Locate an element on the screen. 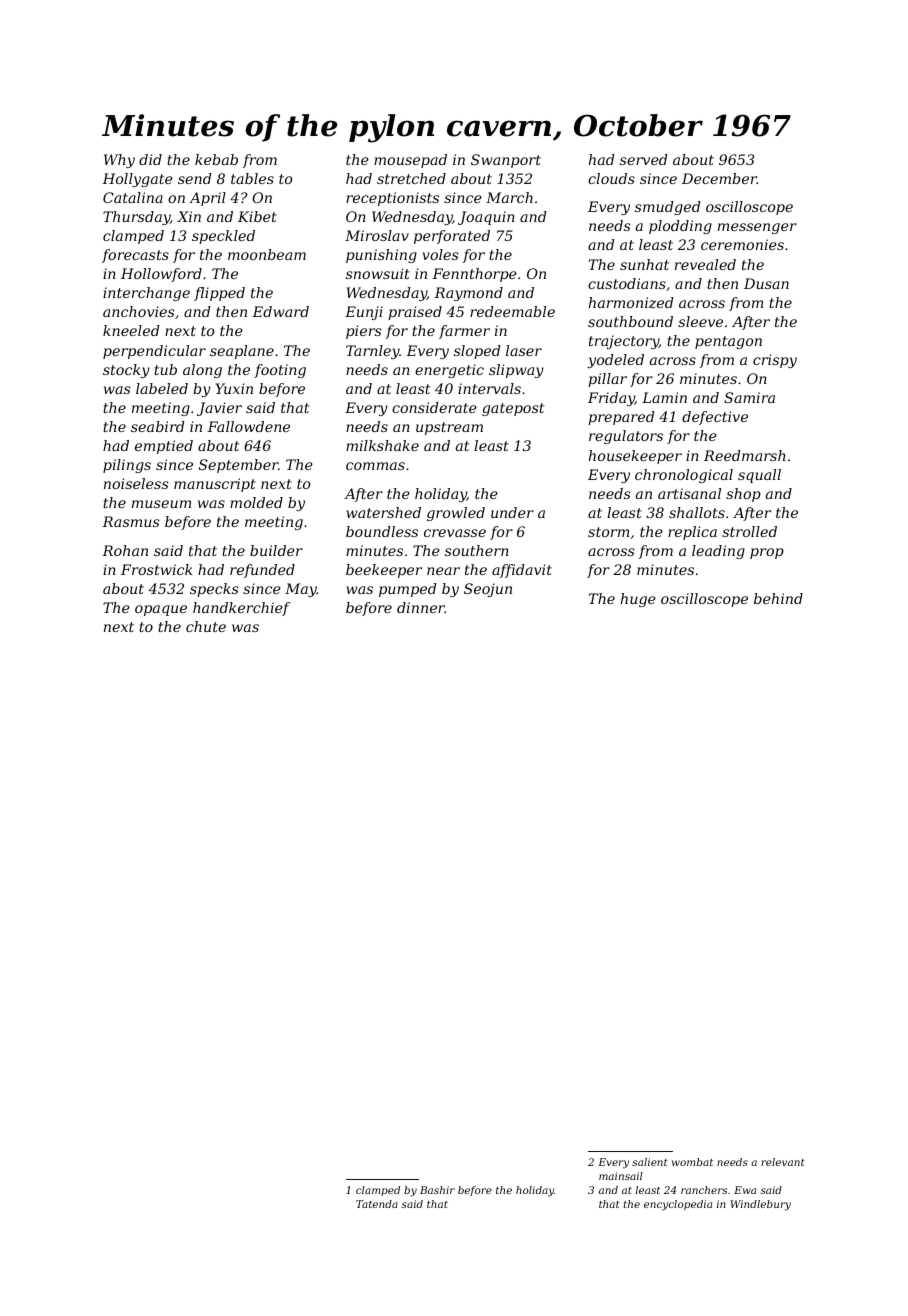 The image size is (908, 1316). sleeve is located at coordinates (700, 321).
